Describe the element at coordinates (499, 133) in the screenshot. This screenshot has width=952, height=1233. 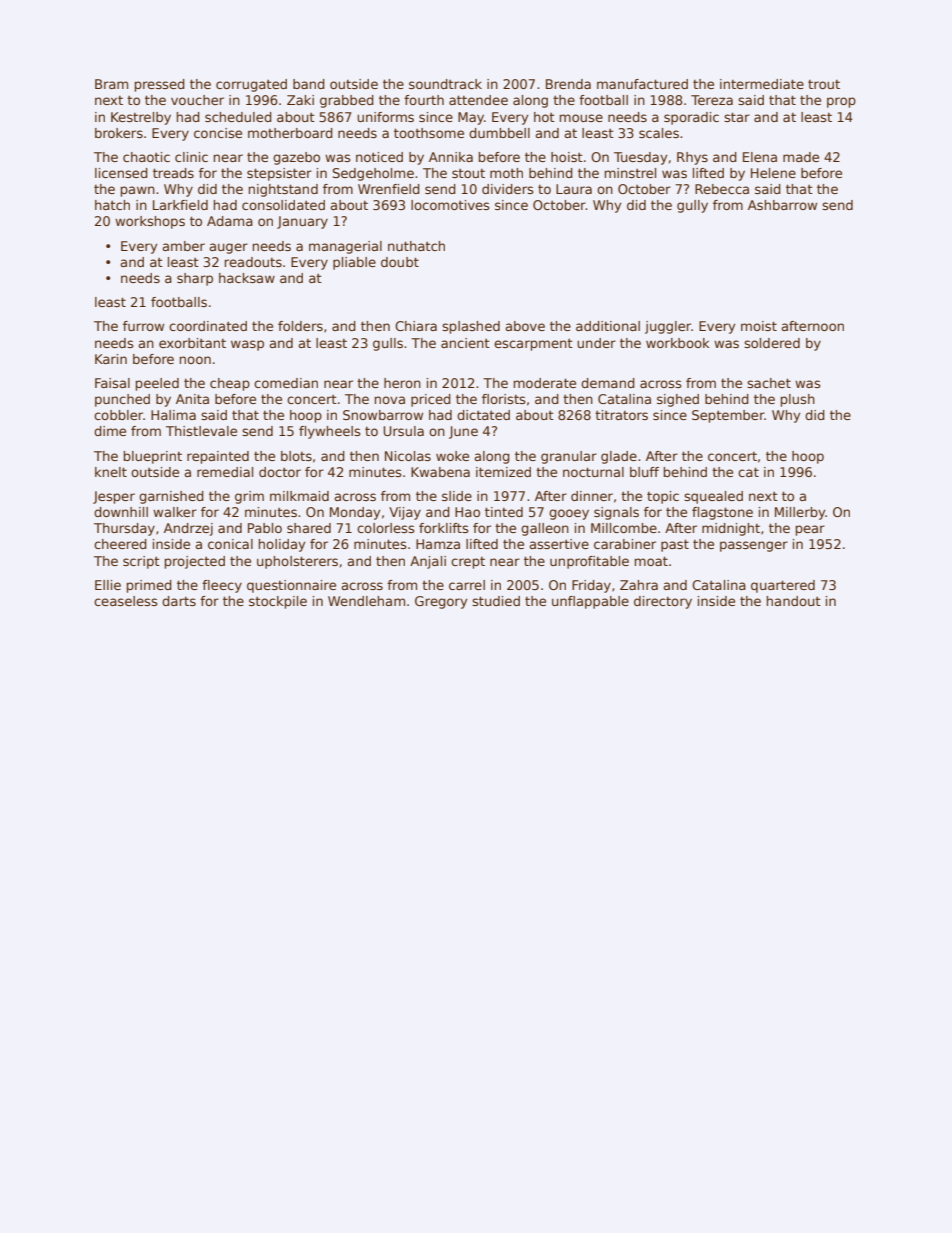
I see `dumbbell` at that location.
